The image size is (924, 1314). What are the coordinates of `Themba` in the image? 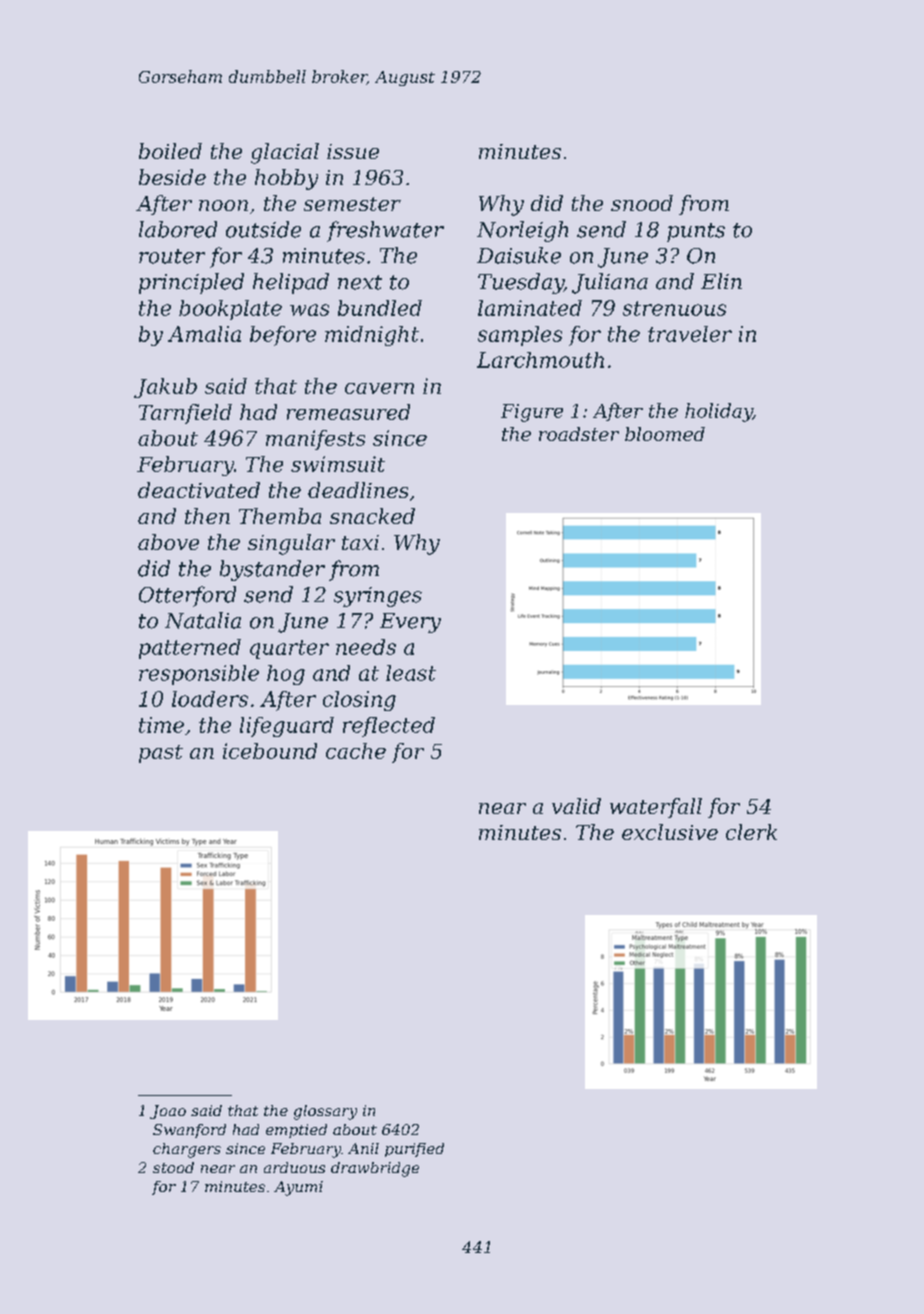 It's located at (280, 516).
